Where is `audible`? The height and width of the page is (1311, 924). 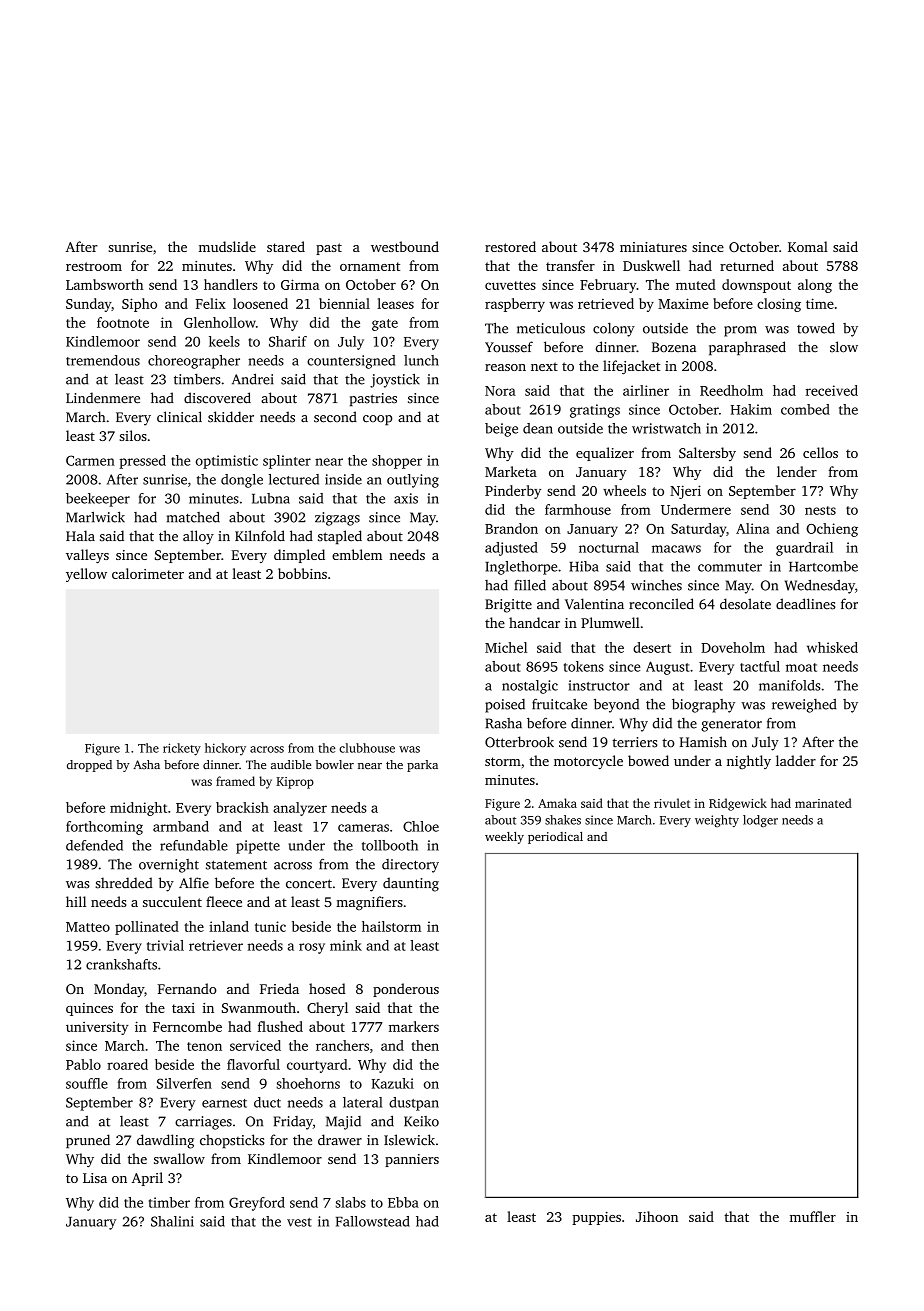
audible is located at coordinates (291, 764).
